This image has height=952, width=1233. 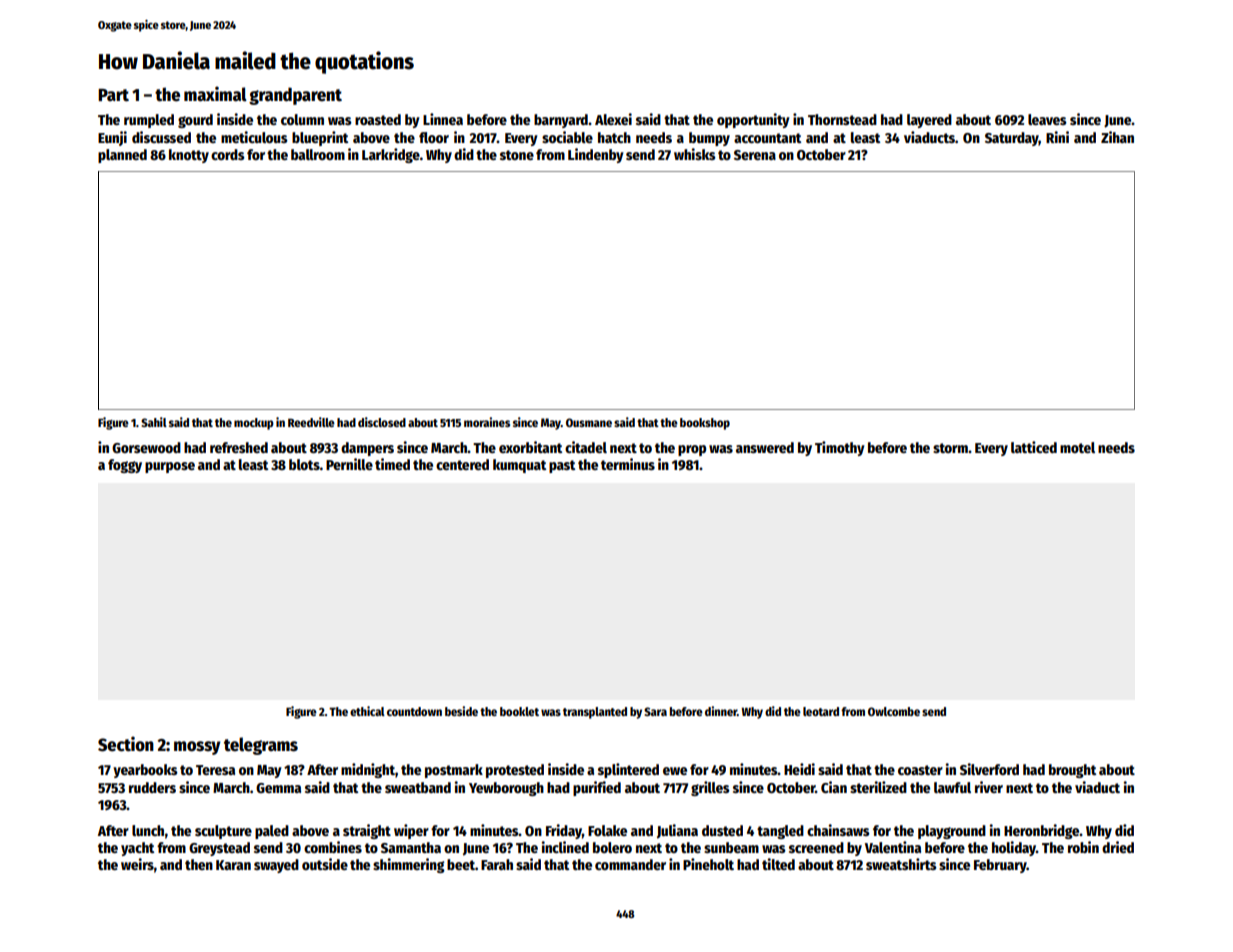 What do you see at coordinates (765, 447) in the image?
I see `answered` at bounding box center [765, 447].
